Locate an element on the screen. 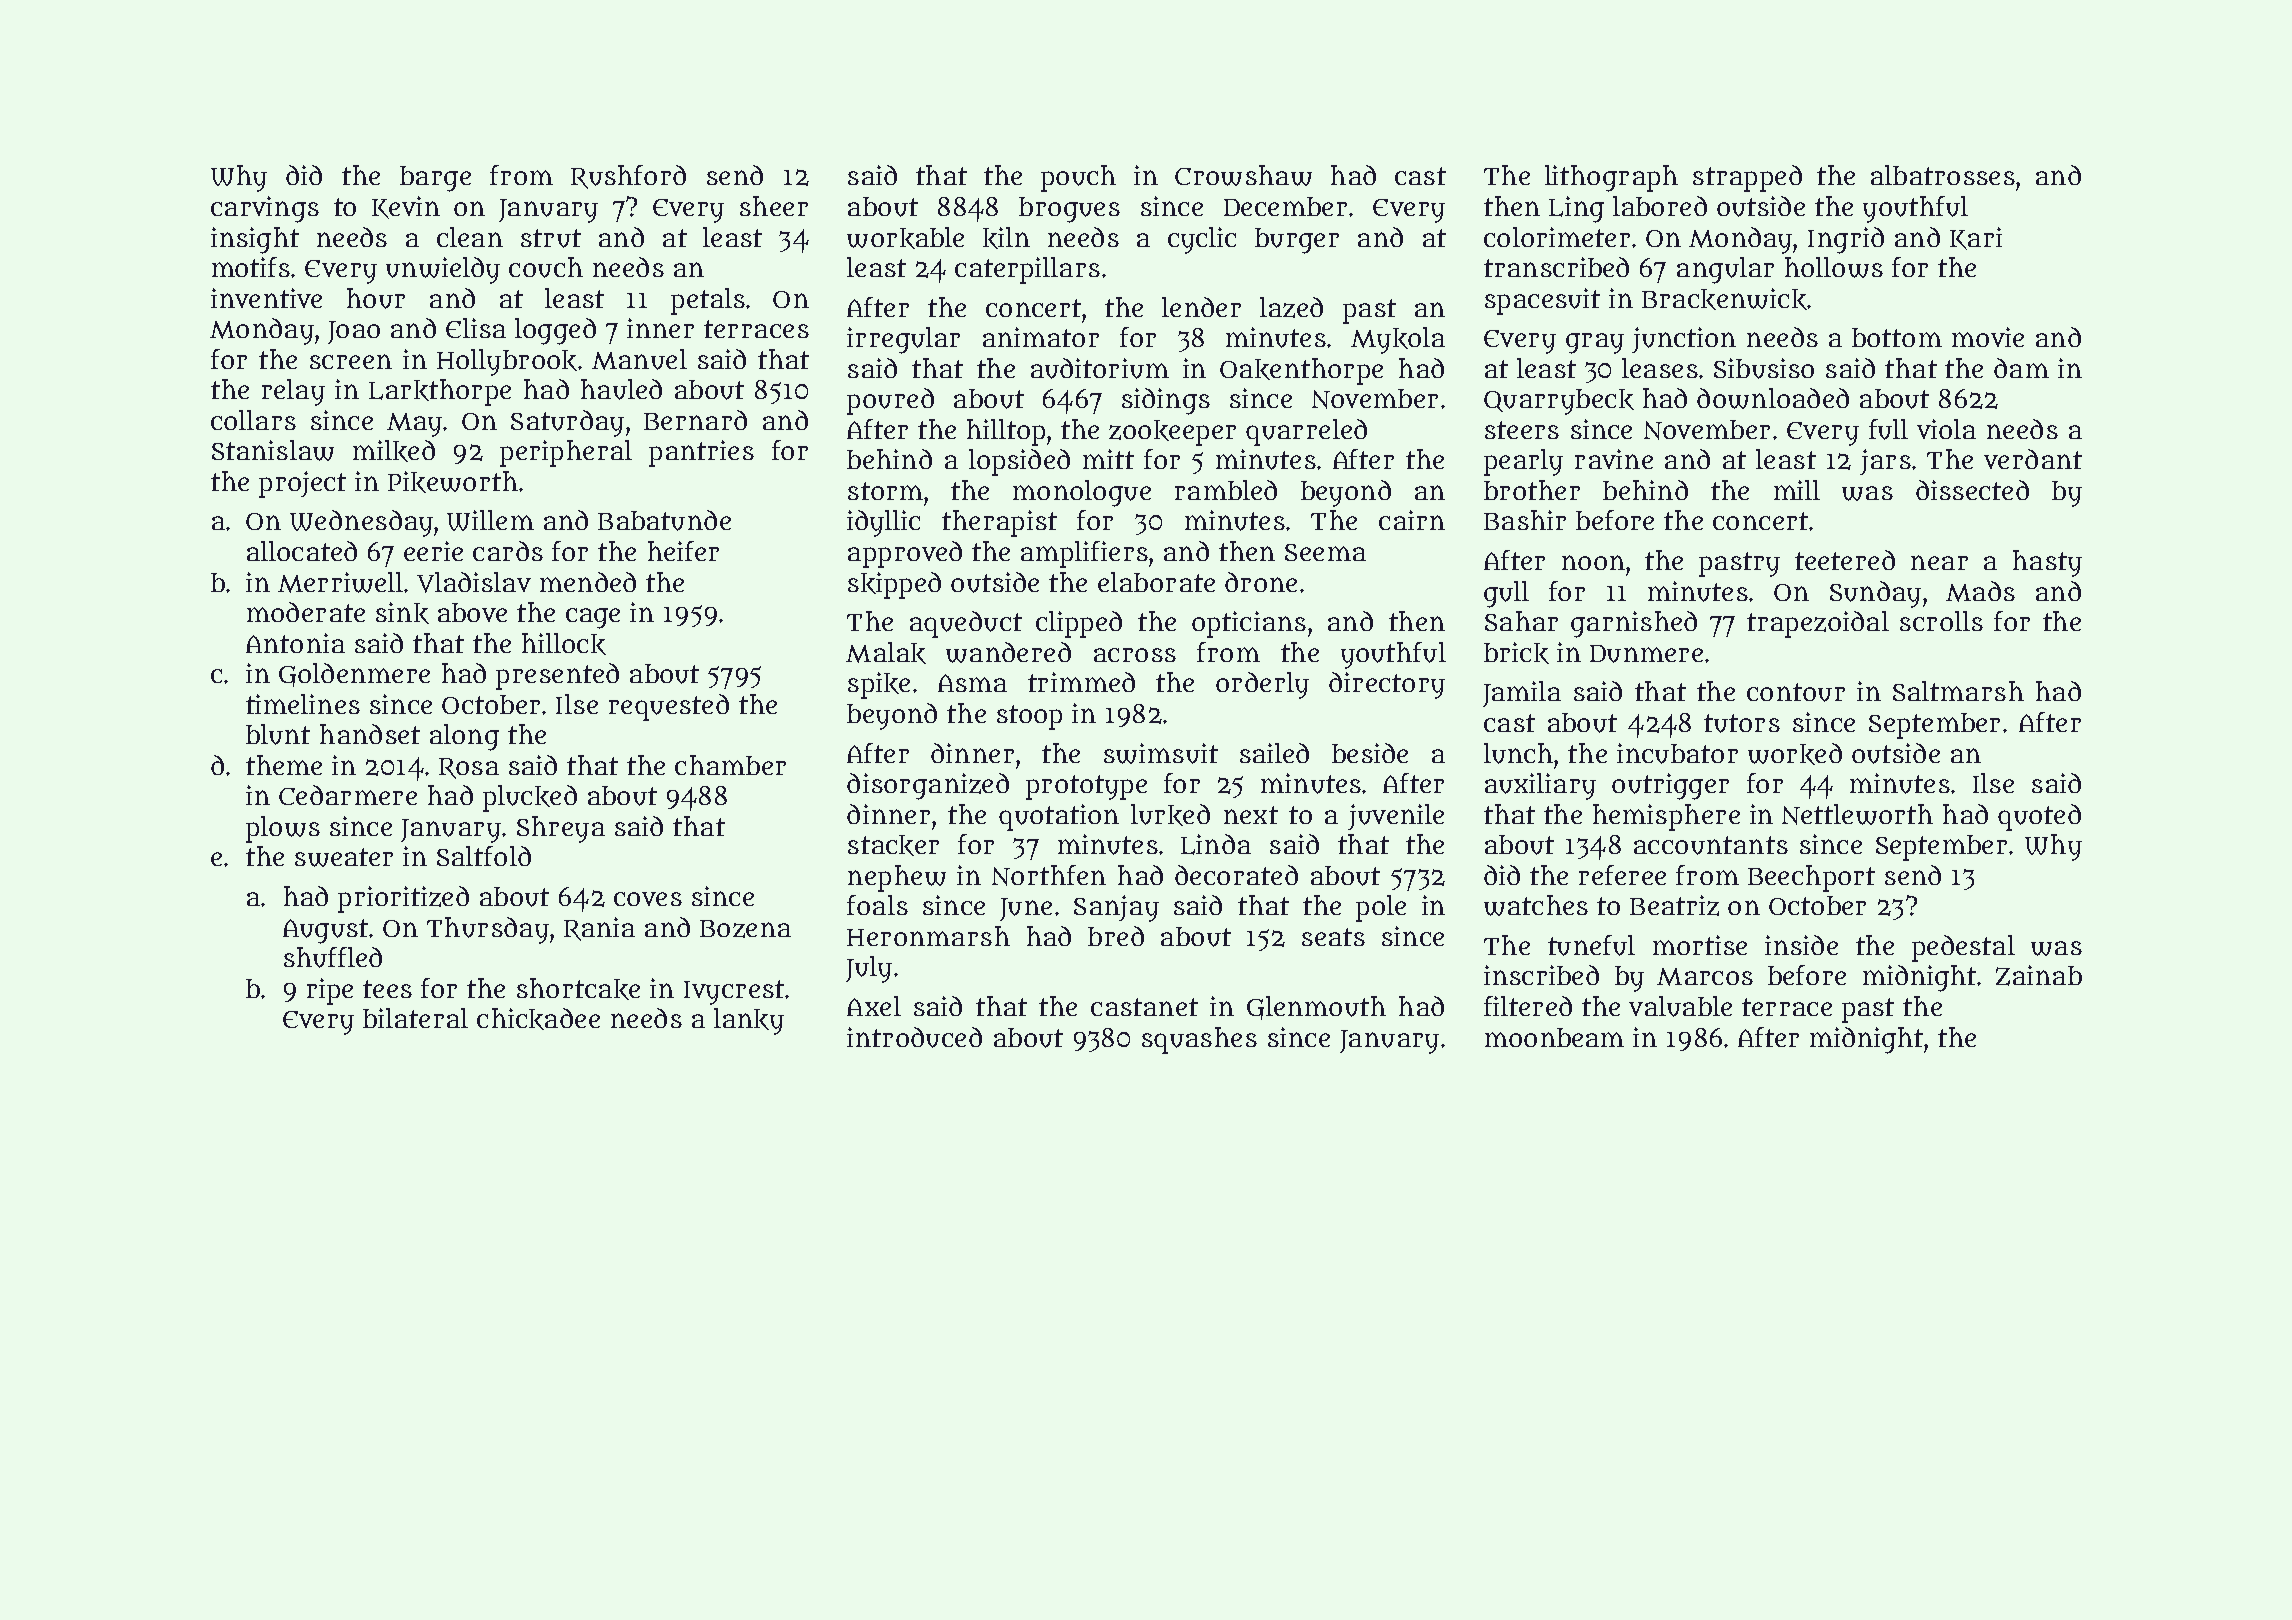 This screenshot has height=1620, width=2292. Pikeworth is located at coordinates (453, 482).
